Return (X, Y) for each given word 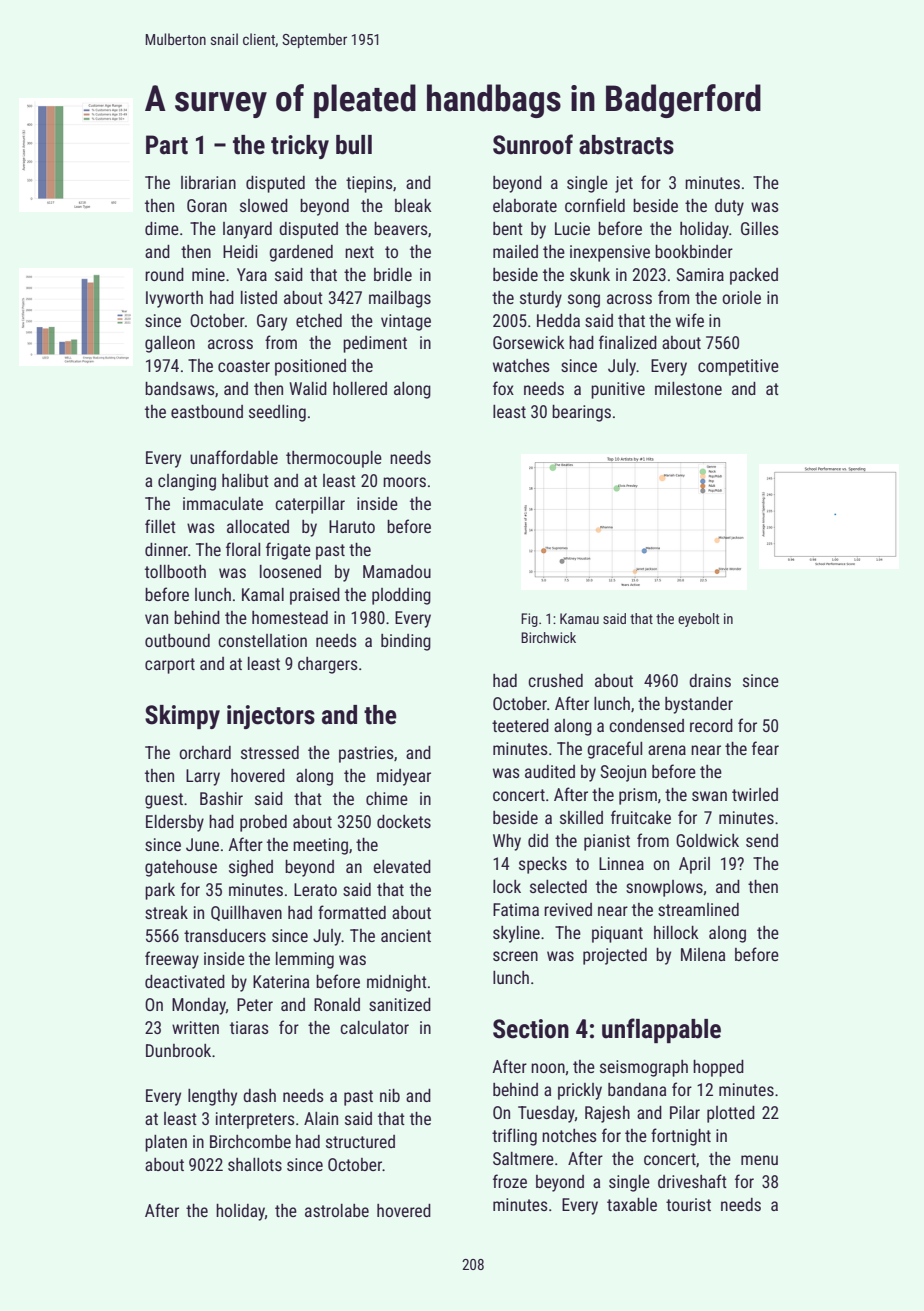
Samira (700, 274)
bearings (581, 413)
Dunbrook (178, 1050)
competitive (738, 367)
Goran (207, 205)
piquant (617, 934)
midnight (397, 983)
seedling (277, 413)
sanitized (400, 1004)
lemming (305, 960)
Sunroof (533, 144)
